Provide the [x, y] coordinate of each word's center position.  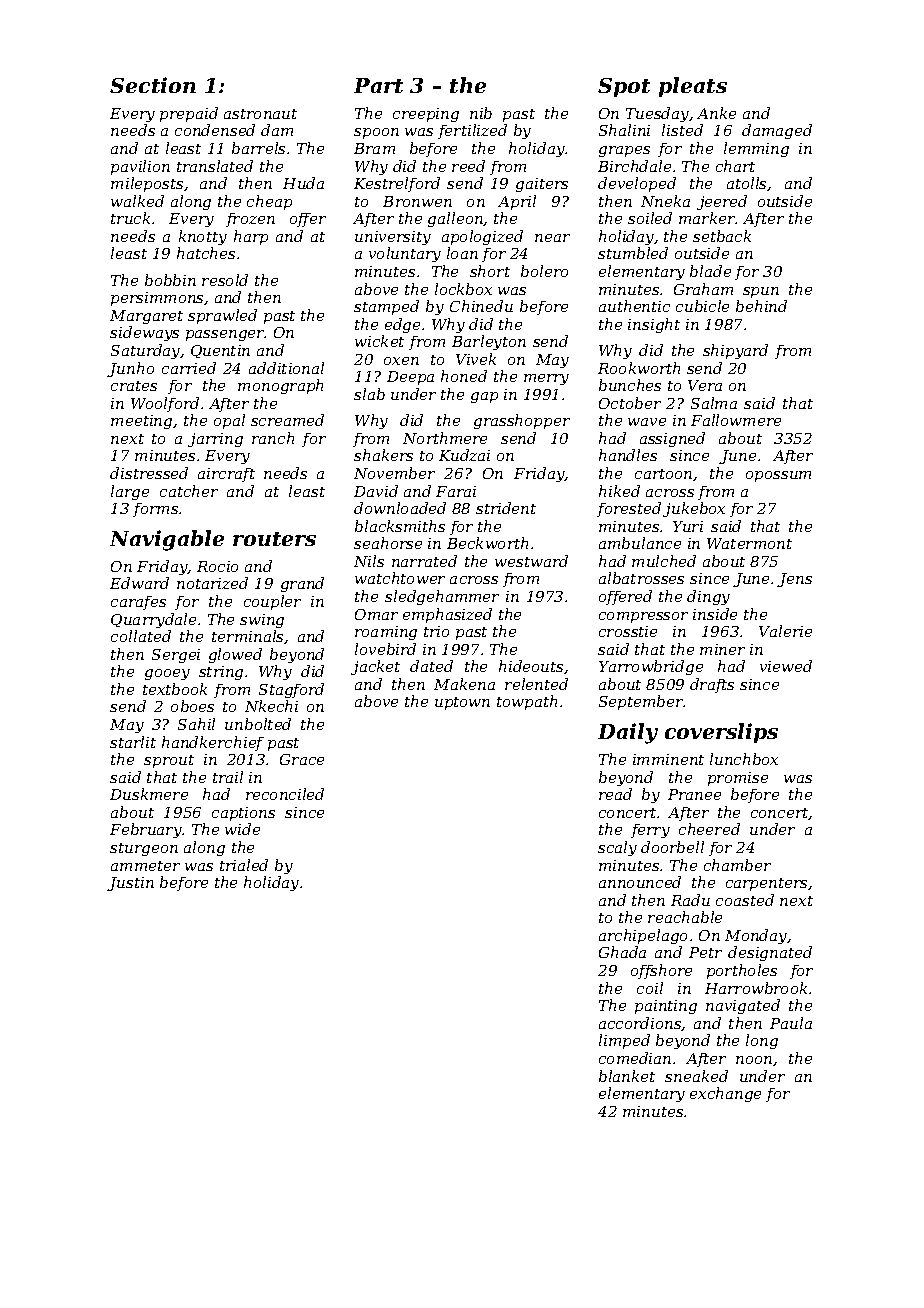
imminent [668, 759]
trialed [244, 865]
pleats [693, 87]
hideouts [531, 666]
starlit [133, 742]
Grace [302, 759]
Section [153, 85]
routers [274, 539]
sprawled [222, 316]
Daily [628, 733]
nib [481, 113]
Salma [714, 403]
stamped [386, 307]
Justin [130, 884]
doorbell [672, 847]
